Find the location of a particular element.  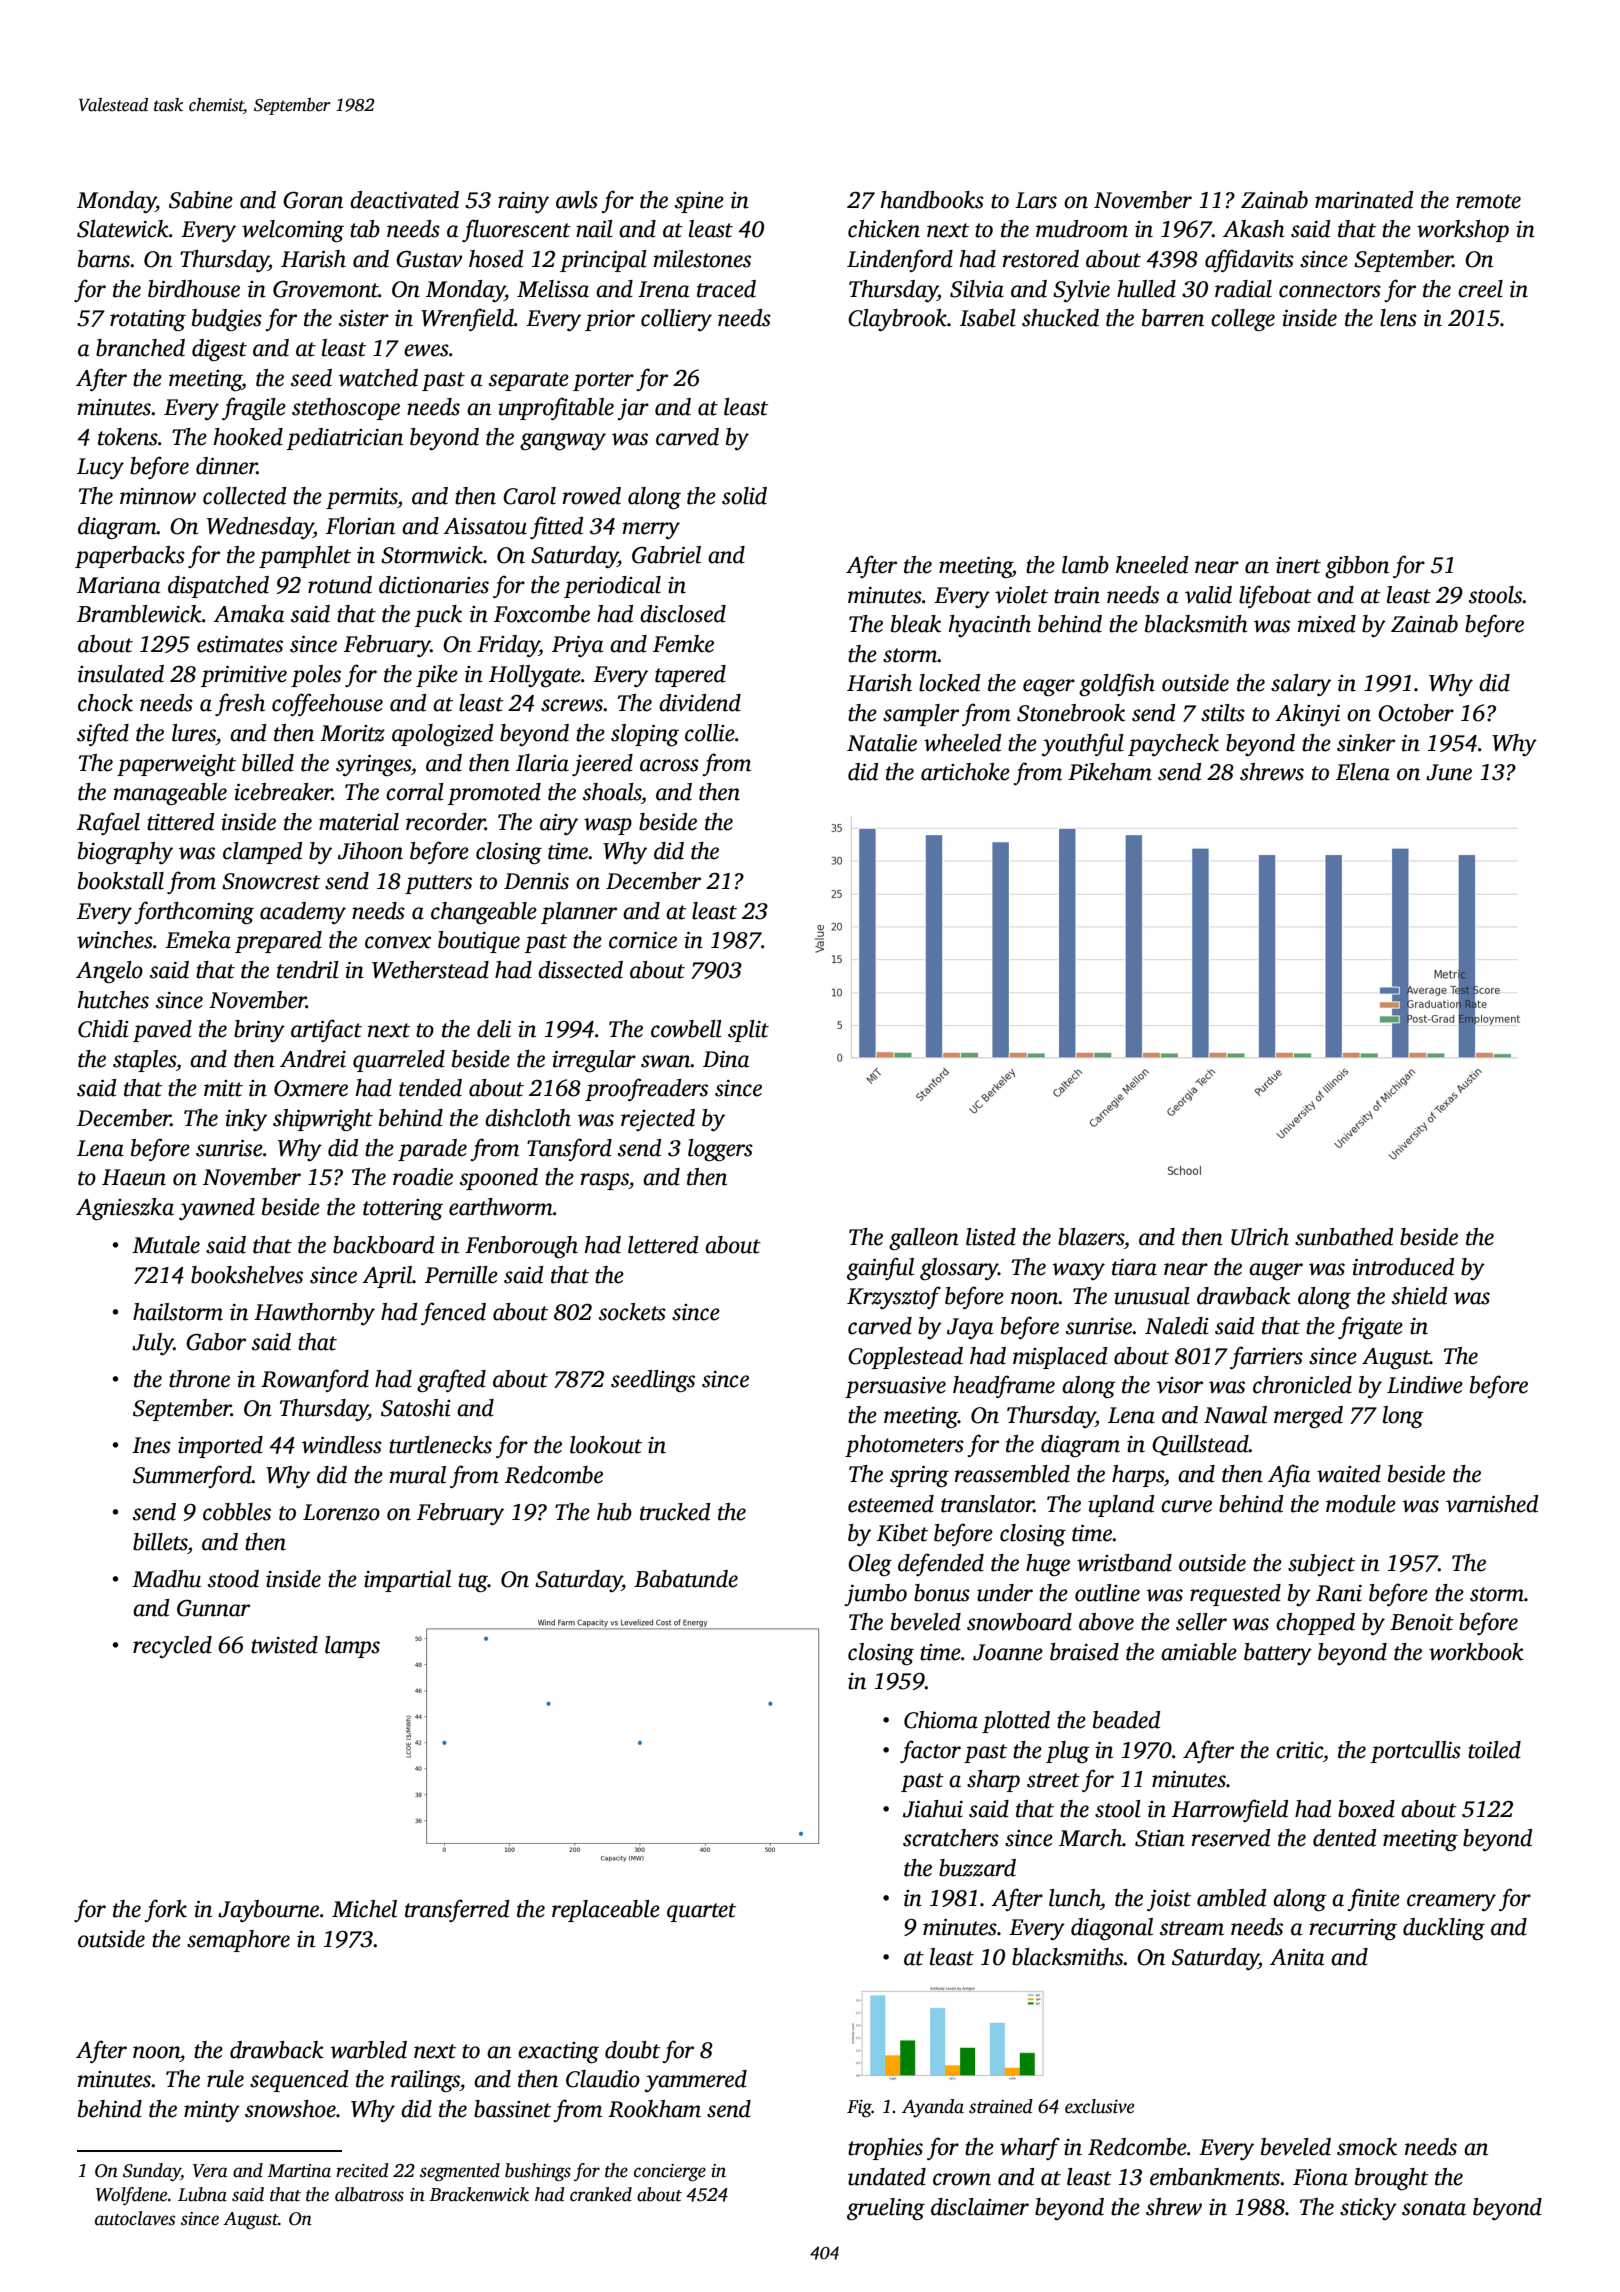

remote is located at coordinates (1488, 201).
